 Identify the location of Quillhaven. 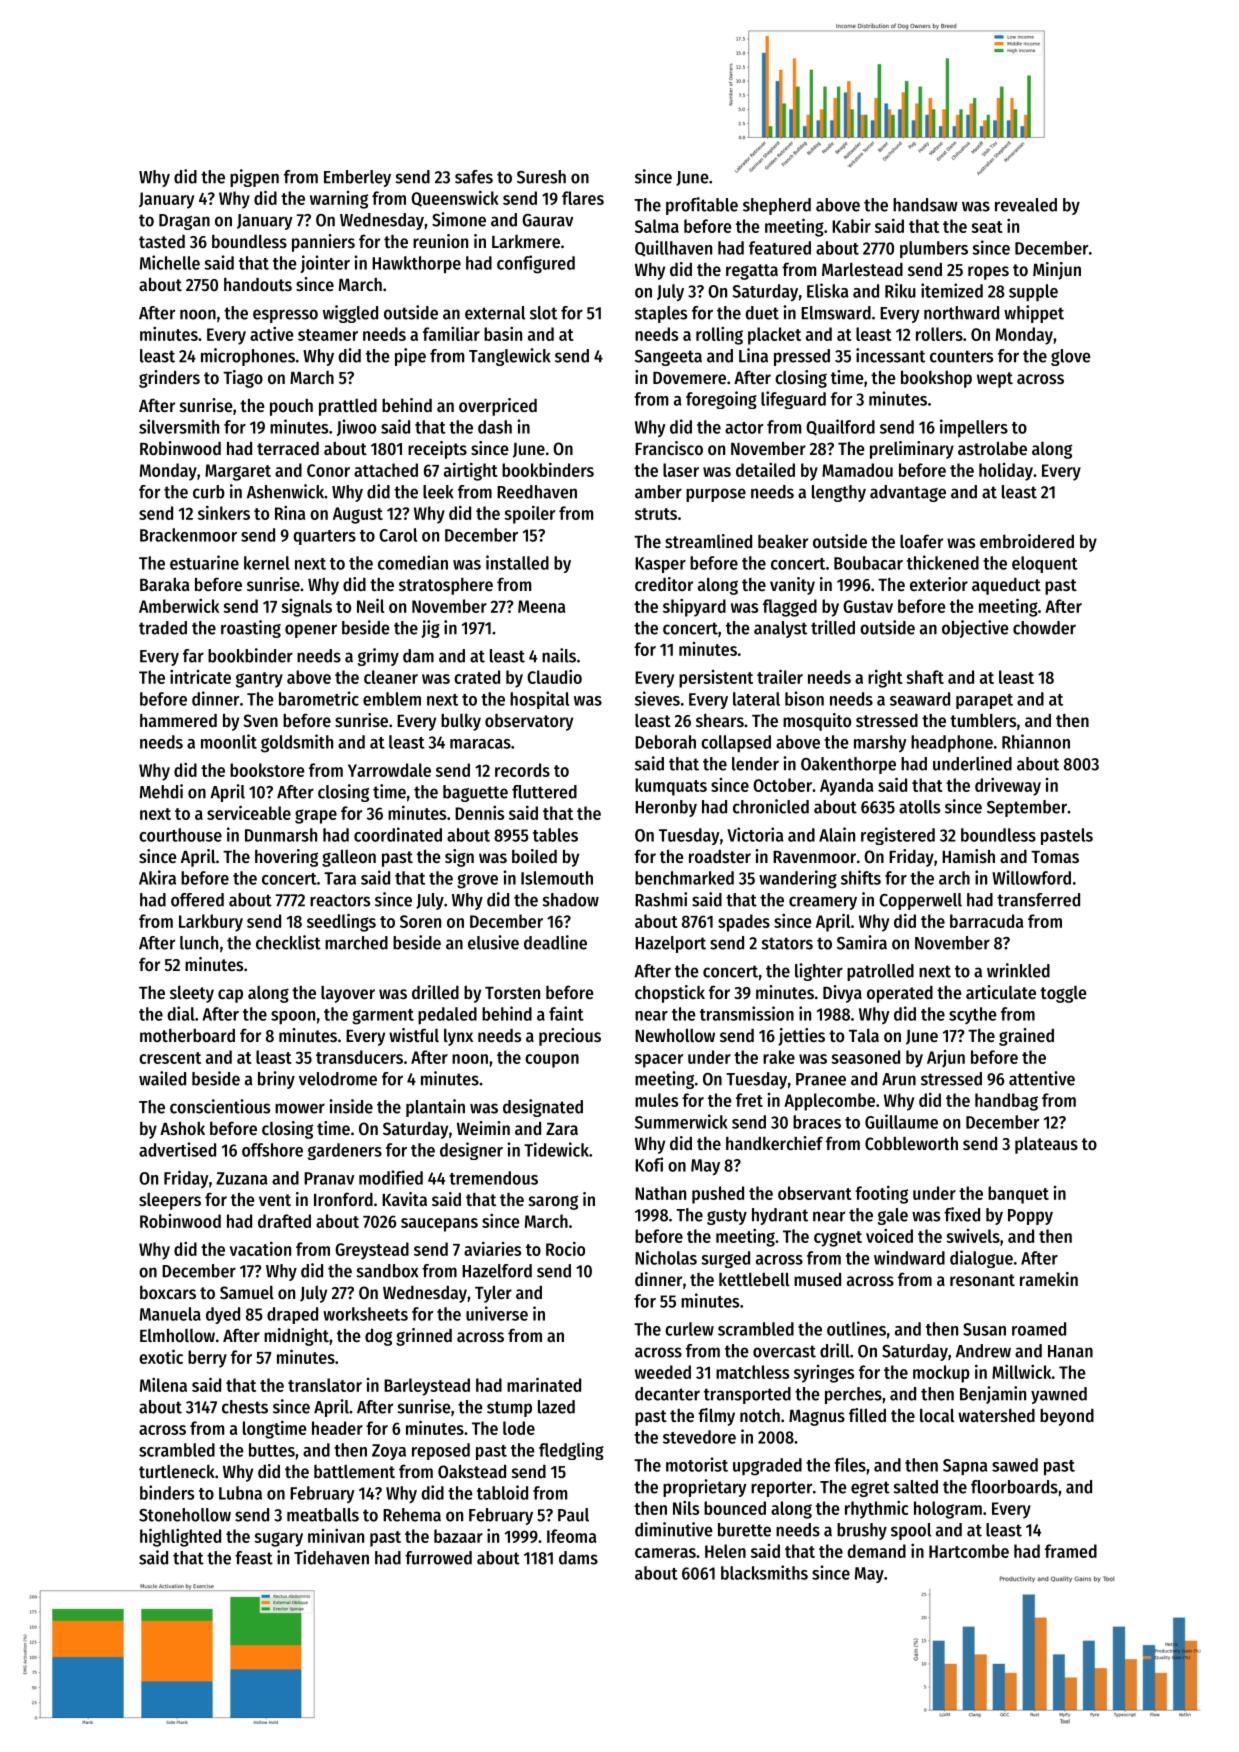
(673, 248).
